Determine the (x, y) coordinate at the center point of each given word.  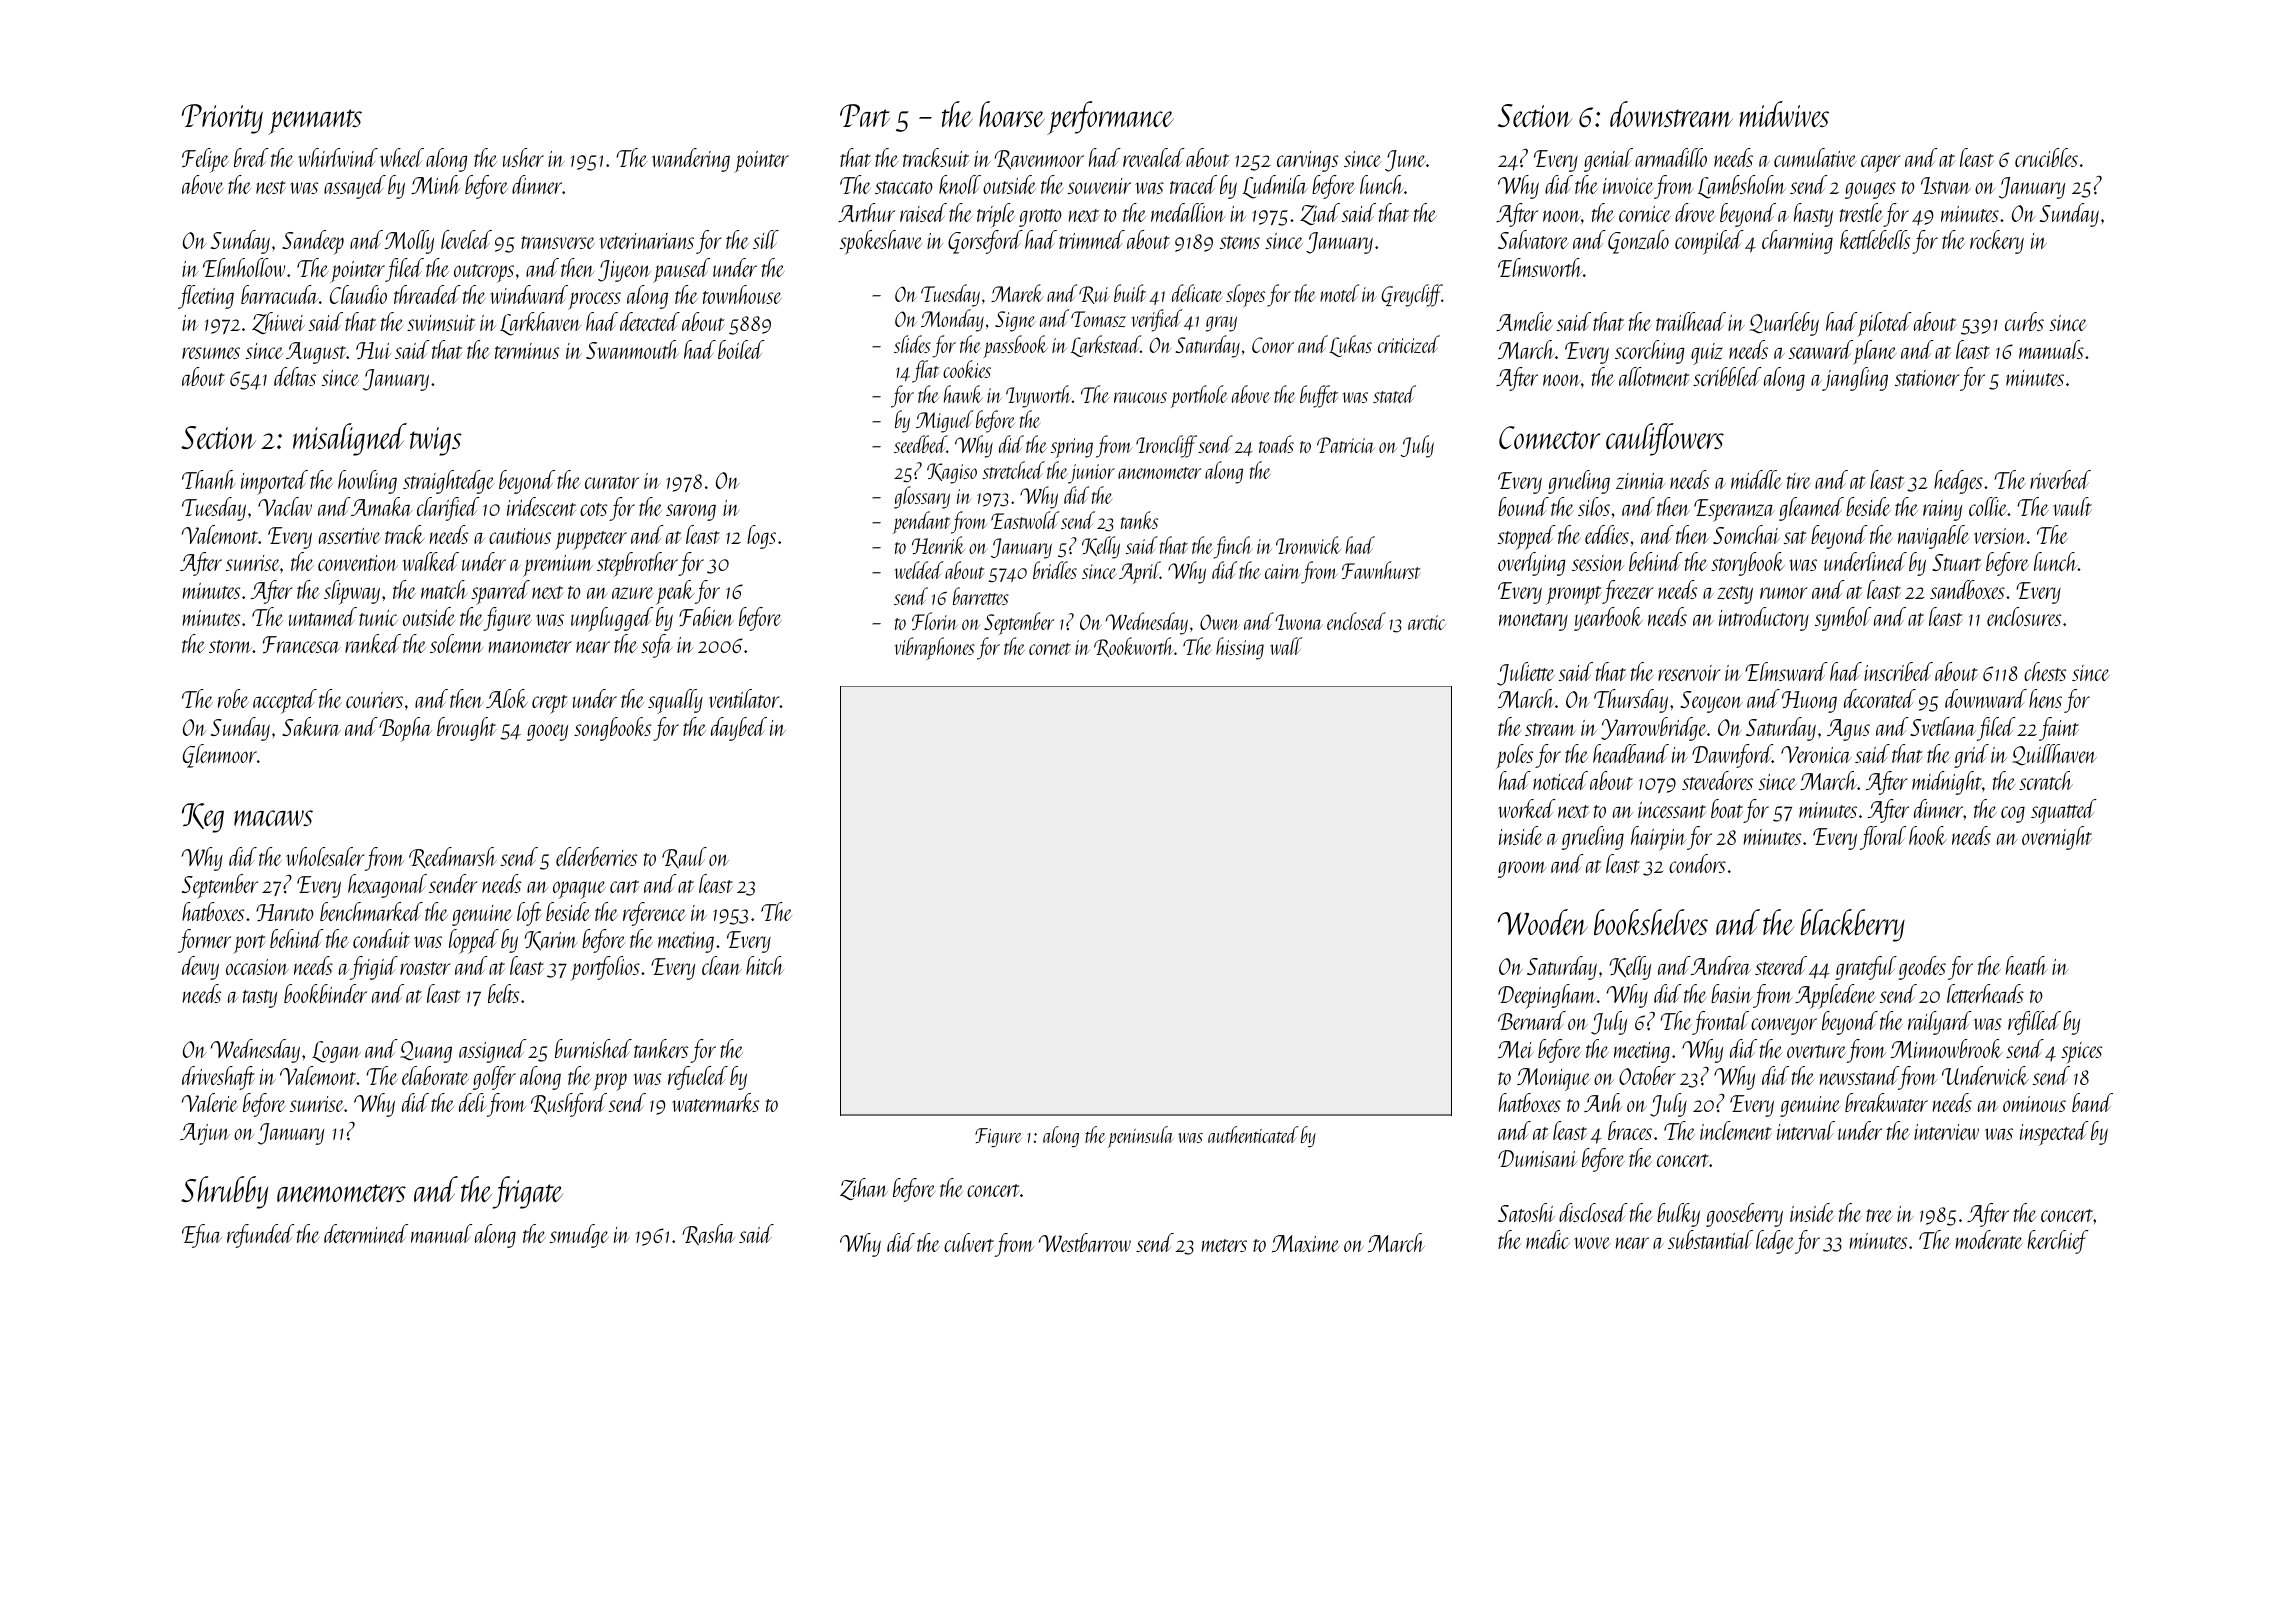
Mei (1516, 1049)
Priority (222, 119)
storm (231, 646)
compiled (1709, 242)
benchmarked (371, 911)
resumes (211, 353)
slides (912, 344)
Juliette (1526, 674)
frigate (527, 1192)
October (1647, 1075)
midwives (1784, 114)
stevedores (1717, 780)
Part (865, 115)
